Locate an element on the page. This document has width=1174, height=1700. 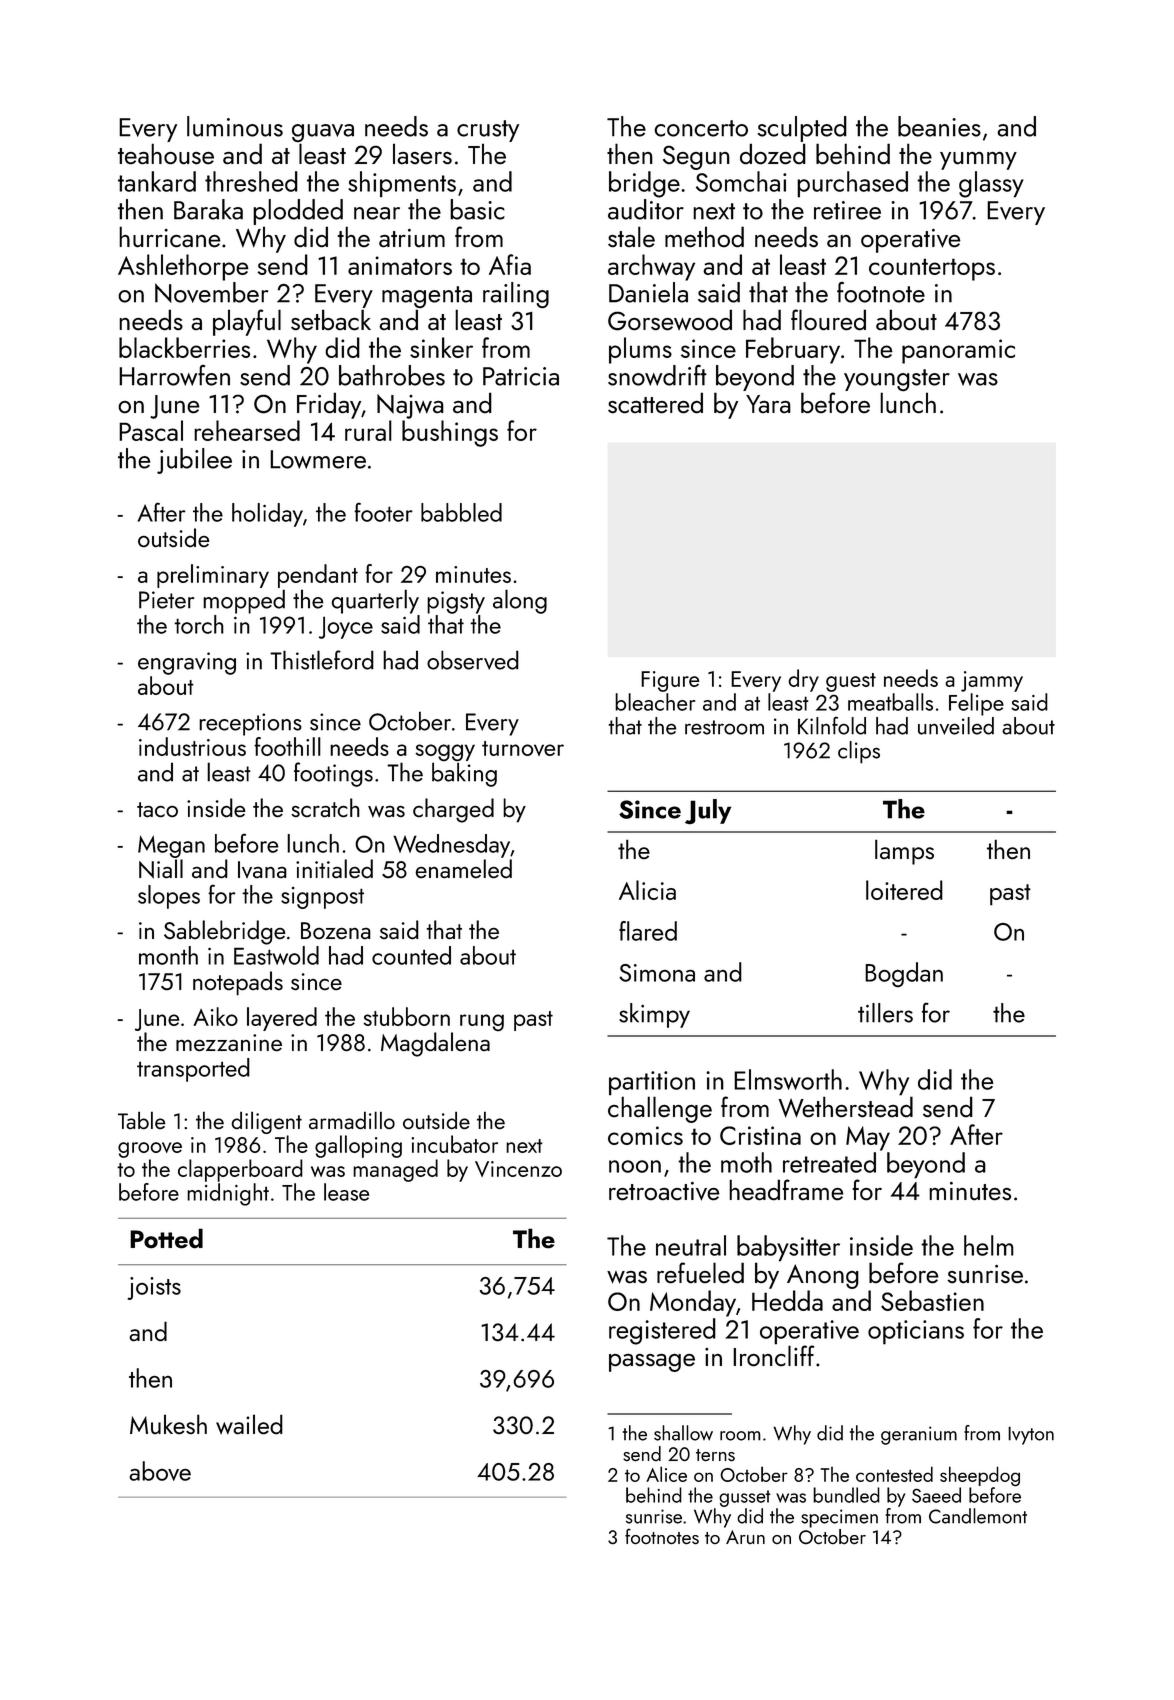
youngster is located at coordinates (897, 380).
